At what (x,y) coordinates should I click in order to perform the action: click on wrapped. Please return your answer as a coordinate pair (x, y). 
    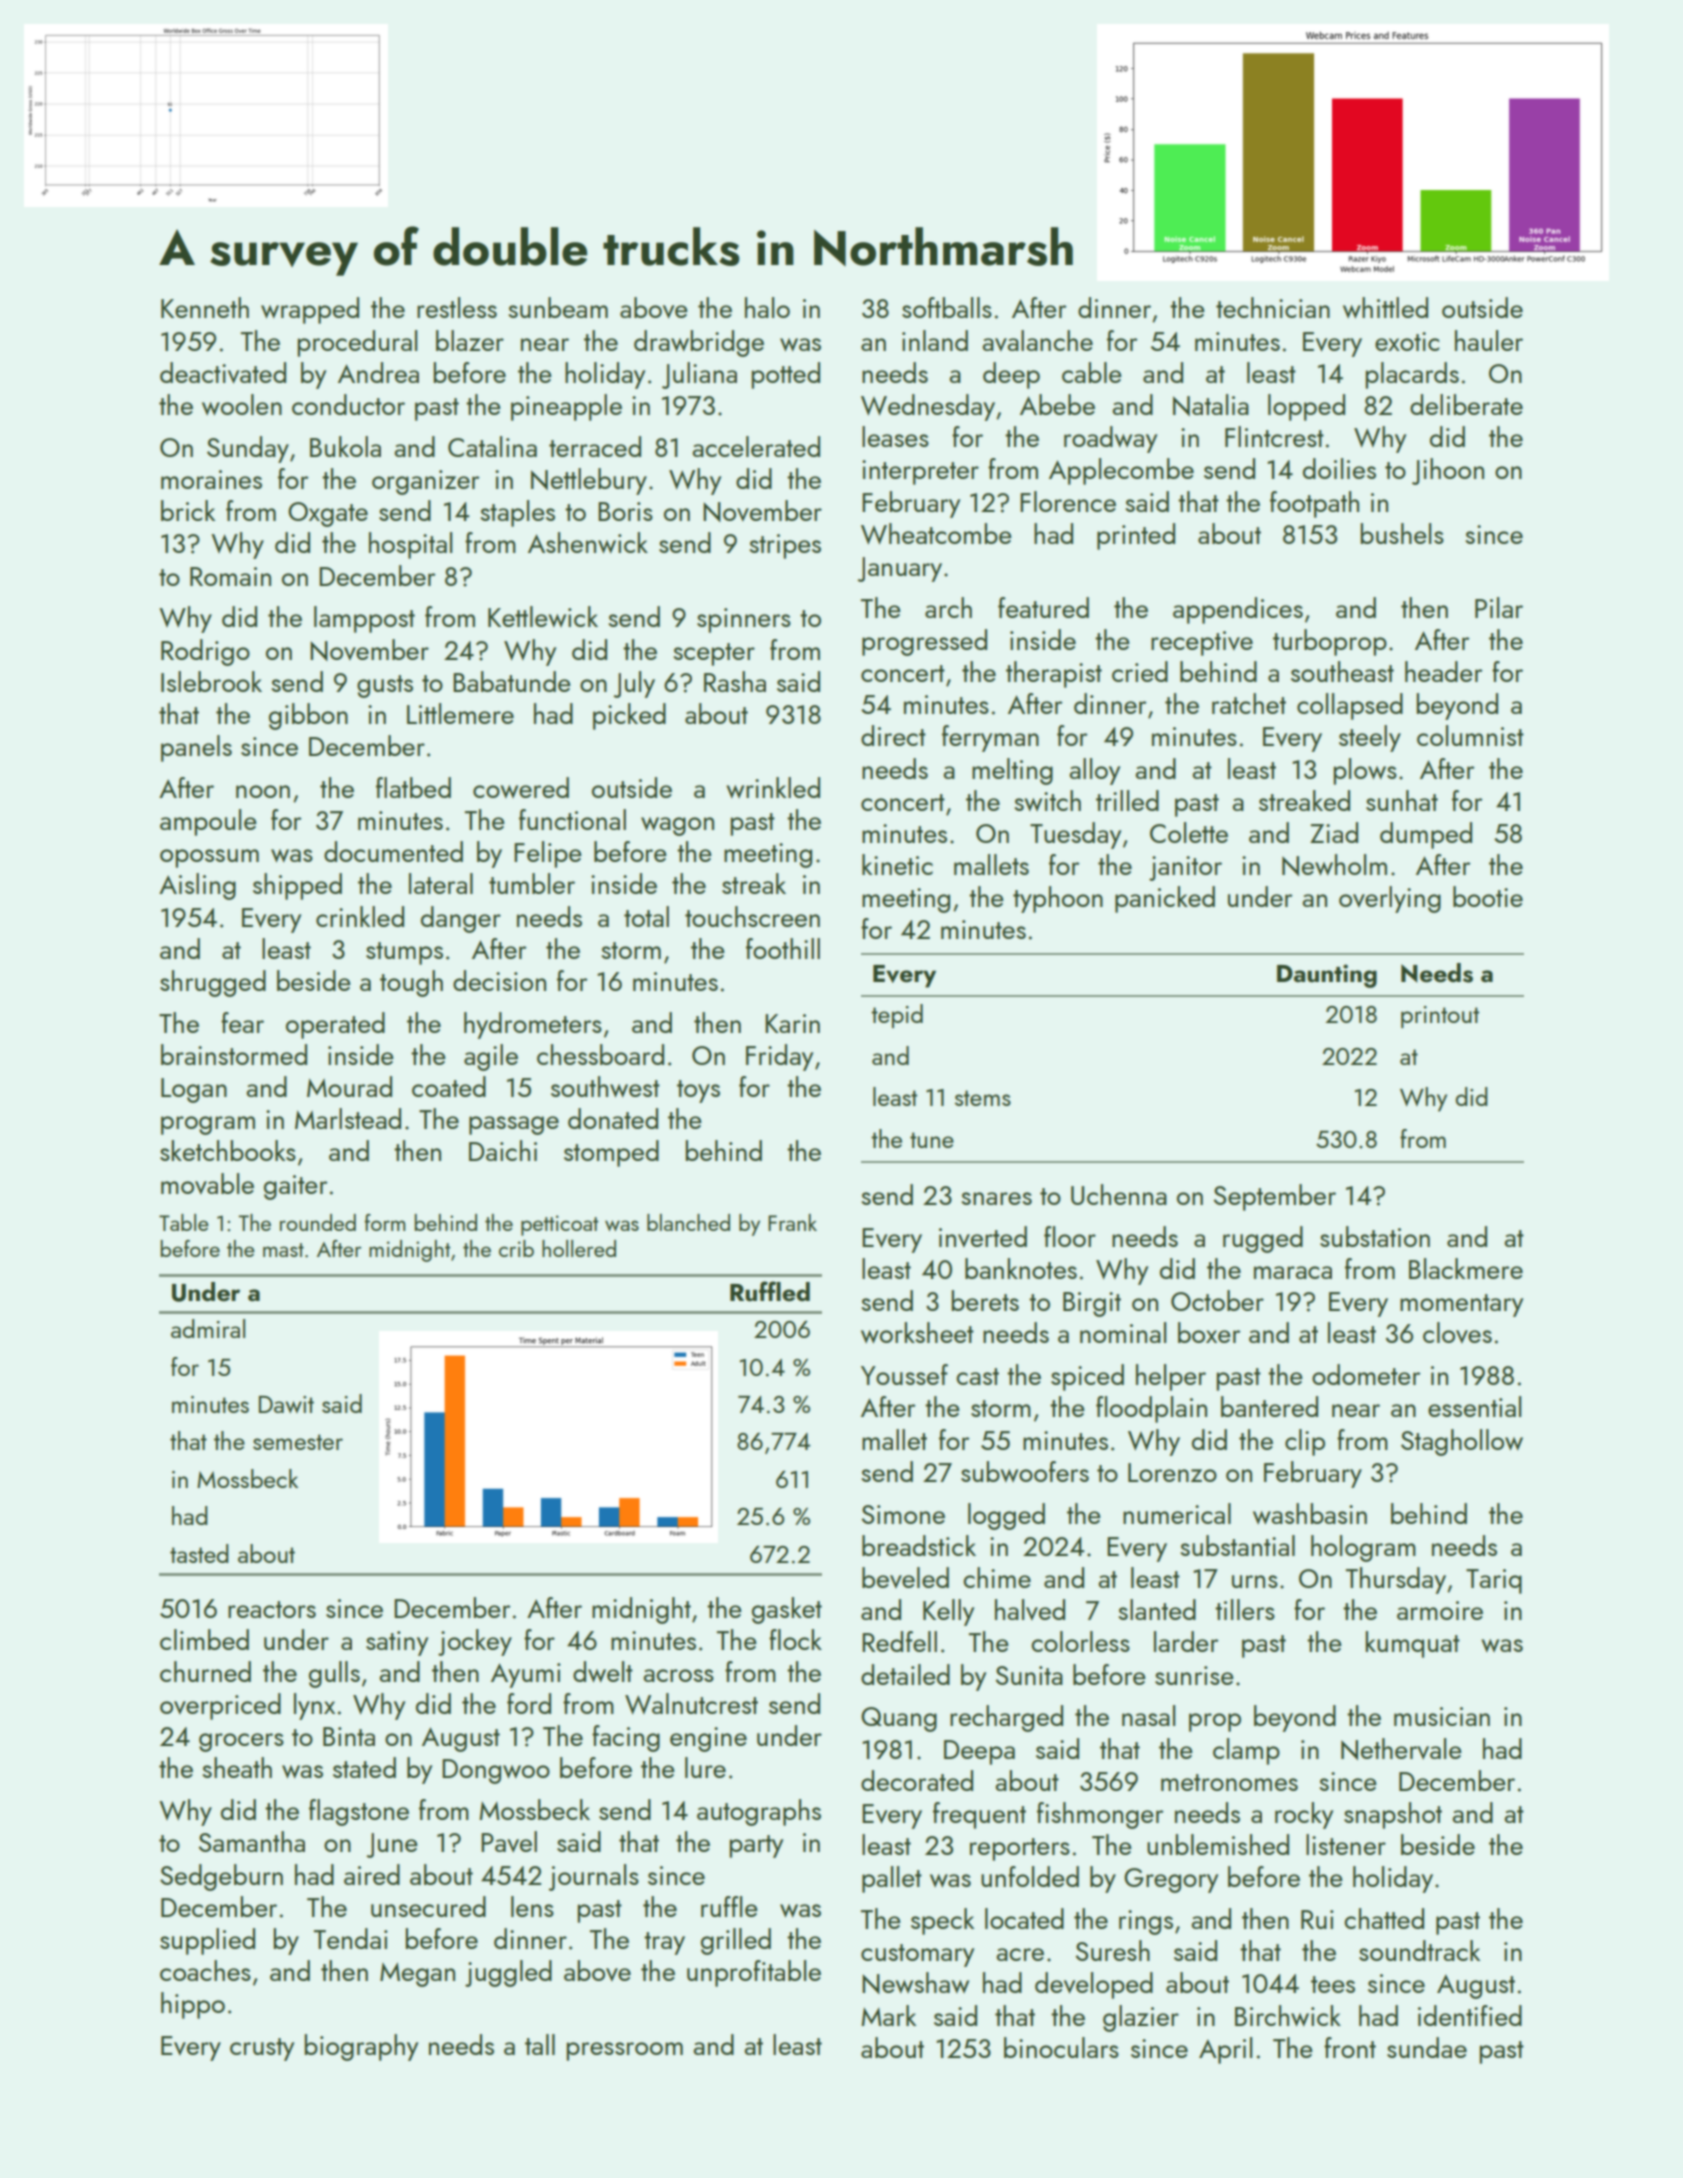
    Looking at the image, I should click on (310, 310).
